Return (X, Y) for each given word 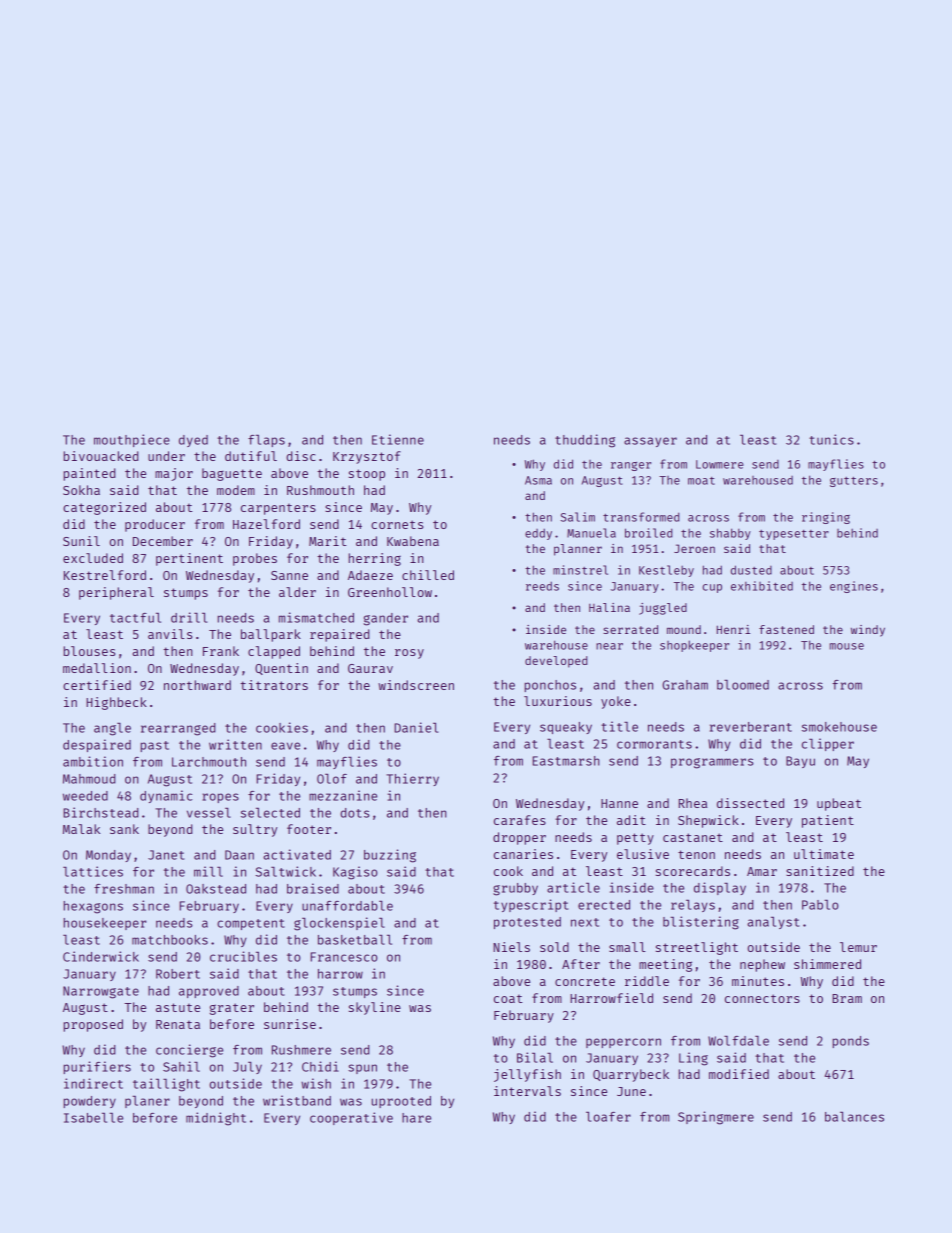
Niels (511, 947)
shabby (730, 534)
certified (97, 685)
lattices (93, 871)
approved (209, 992)
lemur (858, 947)
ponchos (550, 686)
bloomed (743, 685)
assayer (650, 442)
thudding (585, 441)
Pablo (820, 905)
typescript (531, 905)
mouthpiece (132, 440)
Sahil (181, 1066)
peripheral (116, 593)
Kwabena (413, 541)
